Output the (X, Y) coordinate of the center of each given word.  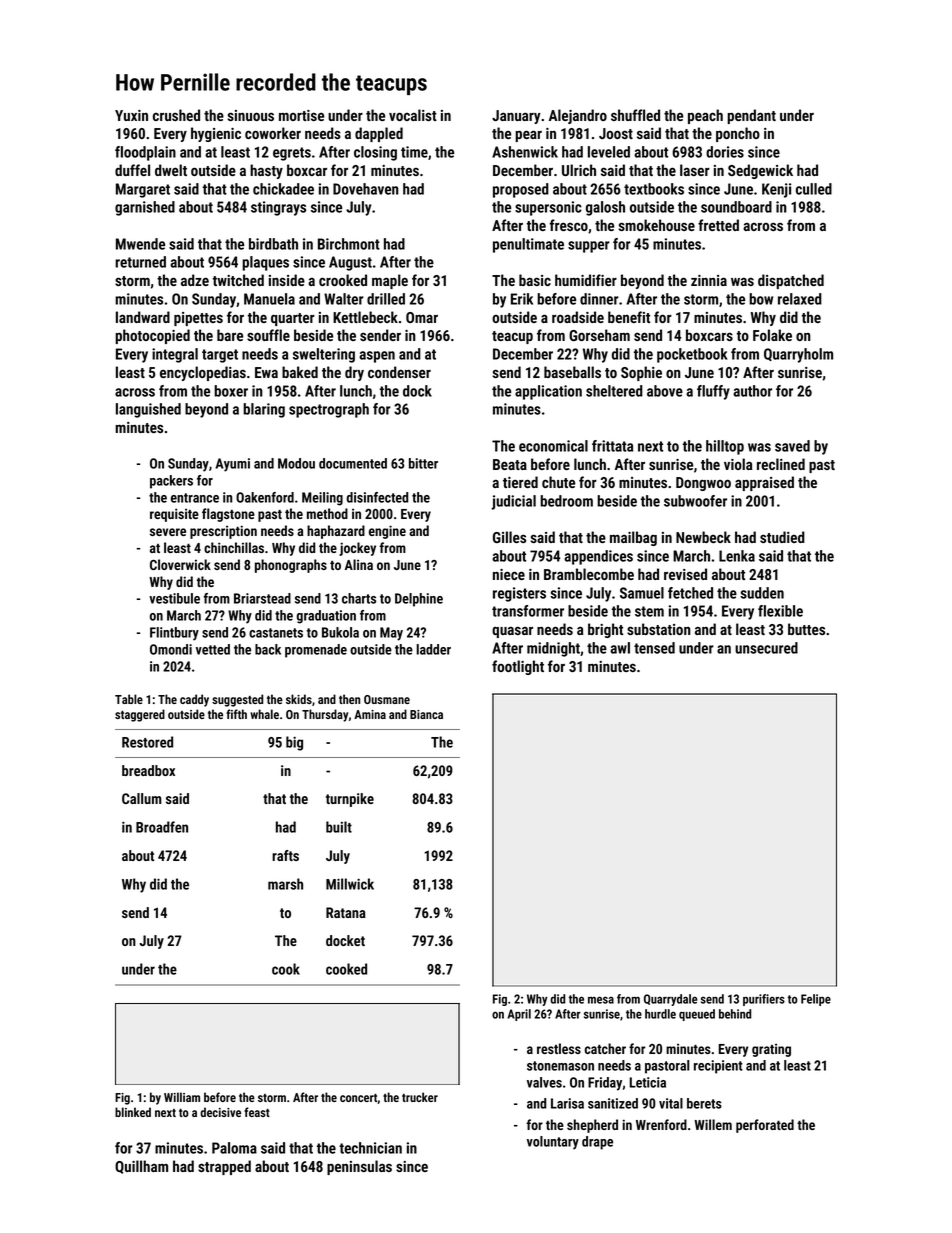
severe (168, 532)
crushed (176, 115)
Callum (142, 798)
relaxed (800, 299)
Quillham (141, 1167)
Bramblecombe (589, 574)
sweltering (324, 355)
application (548, 392)
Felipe (816, 1000)
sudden (762, 593)
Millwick (350, 884)
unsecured (766, 648)
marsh (285, 884)
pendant (751, 116)
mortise (301, 115)
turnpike (350, 800)
